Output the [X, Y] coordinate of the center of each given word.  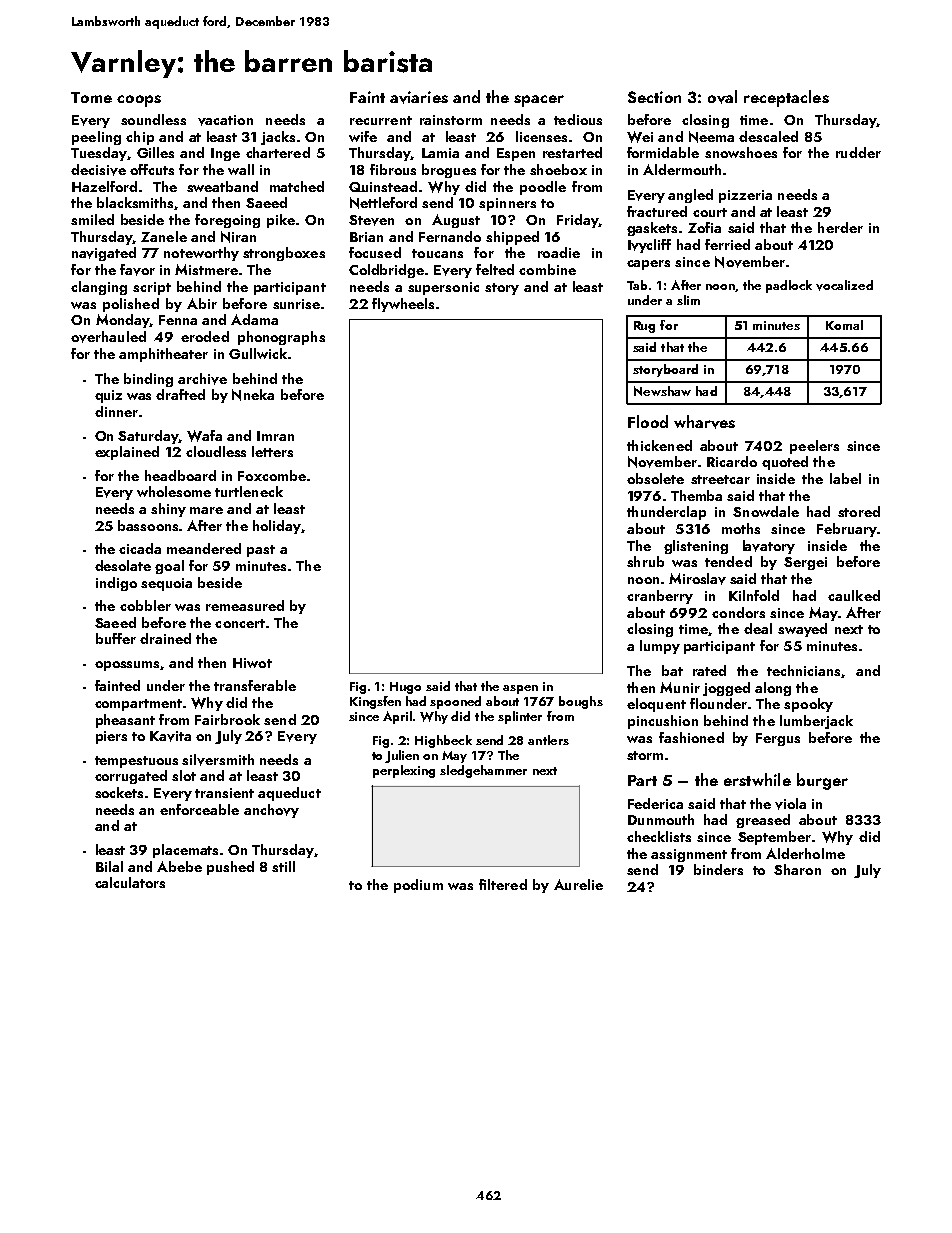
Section [654, 97]
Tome [91, 97]
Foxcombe [272, 475]
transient [224, 793]
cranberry [660, 597]
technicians [804, 671]
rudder [858, 152]
